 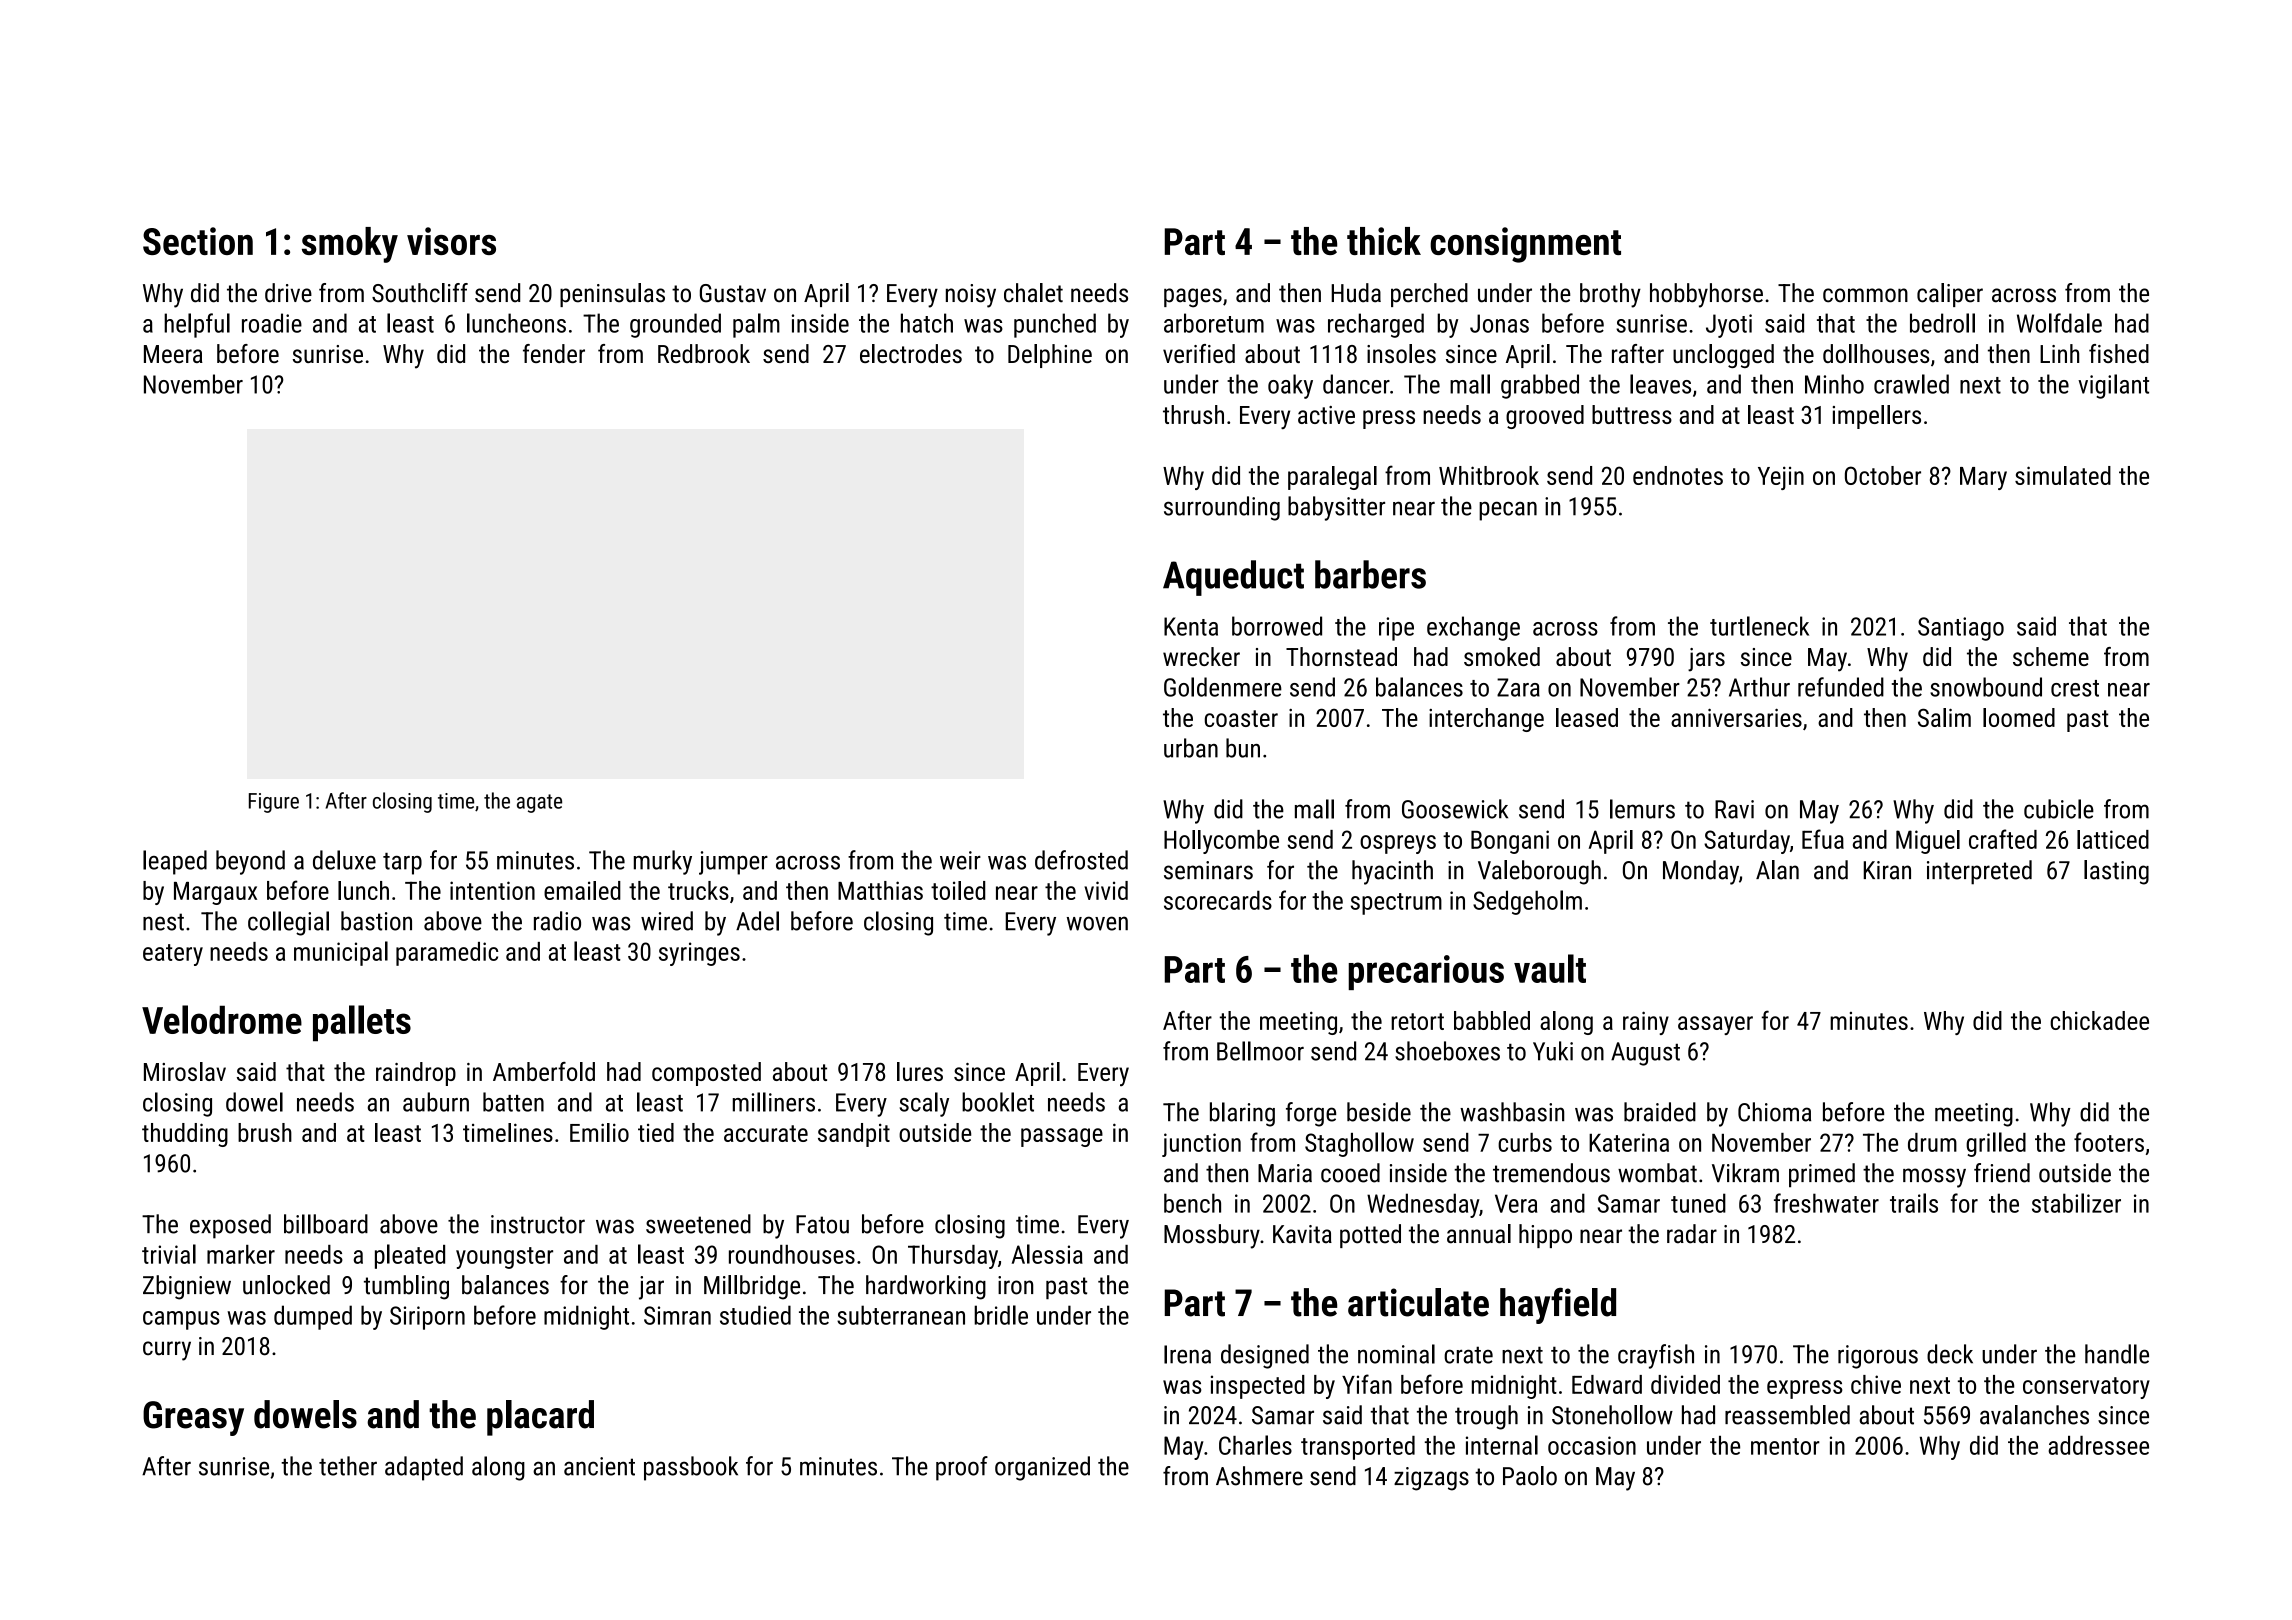 I want to click on Miguel, so click(x=1928, y=842).
